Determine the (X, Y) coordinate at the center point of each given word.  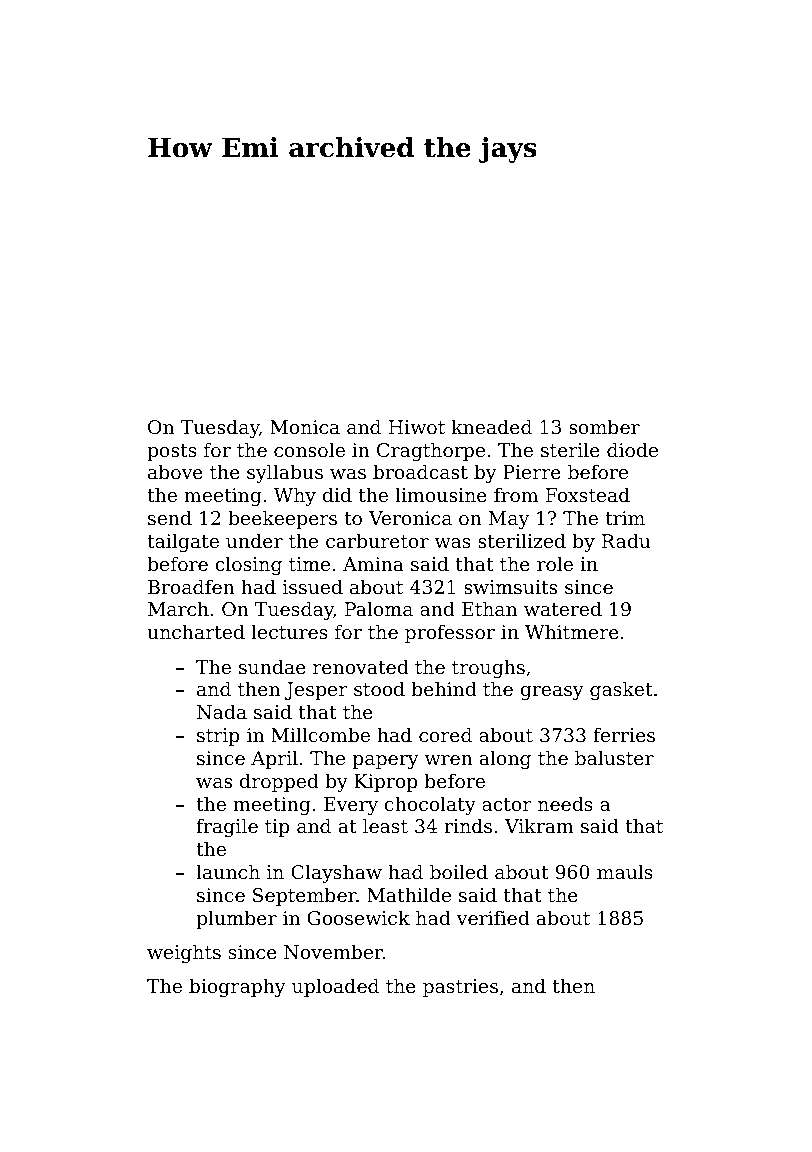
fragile (227, 827)
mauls (625, 871)
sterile (570, 449)
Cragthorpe (431, 451)
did (337, 494)
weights (184, 953)
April (274, 759)
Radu (626, 540)
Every (351, 806)
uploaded (335, 987)
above (175, 471)
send (170, 517)
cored (445, 734)
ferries (624, 734)
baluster (614, 757)
